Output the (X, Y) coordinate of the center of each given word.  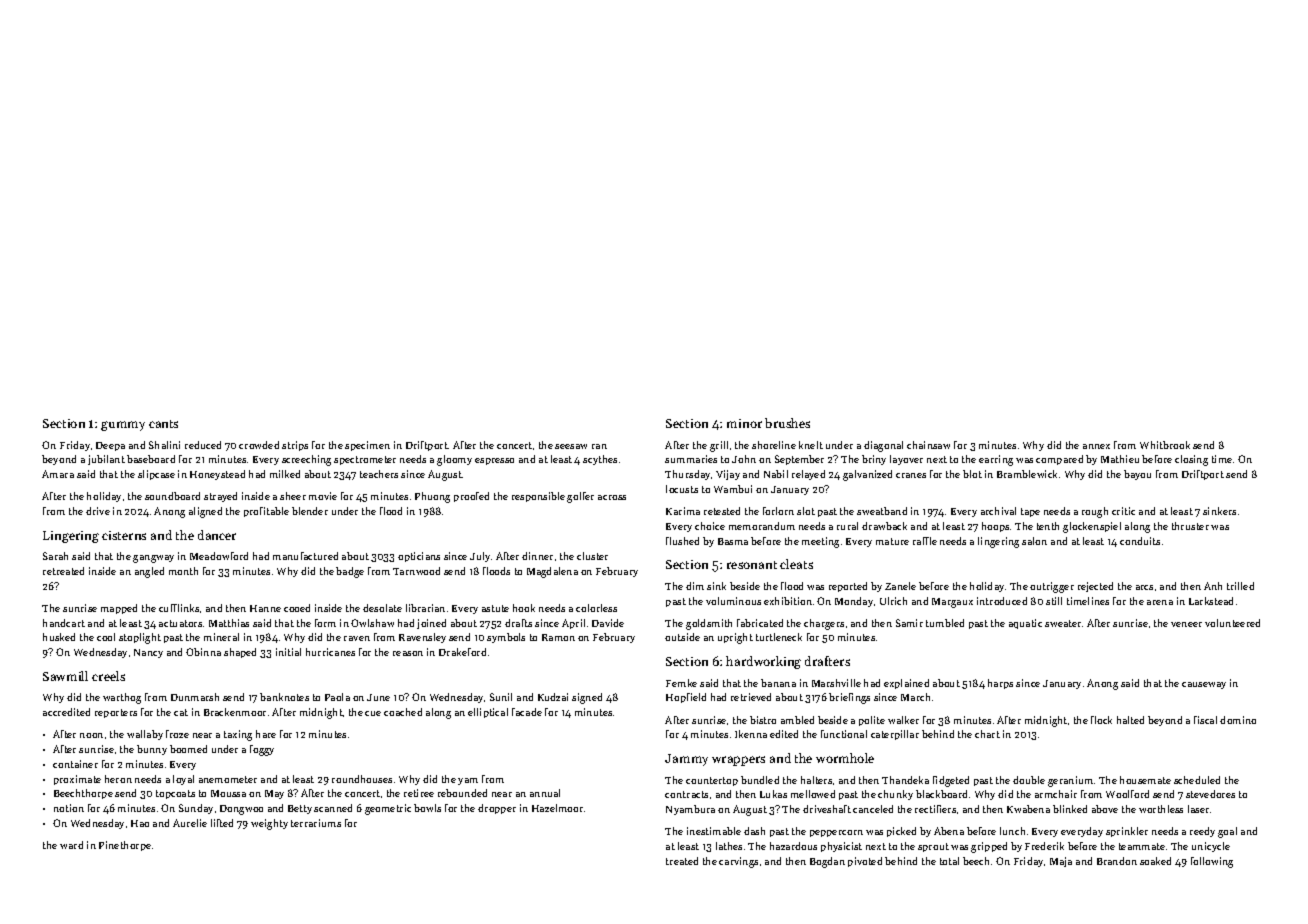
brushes (787, 423)
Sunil (501, 697)
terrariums (316, 823)
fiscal (1205, 720)
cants (163, 424)
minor (744, 423)
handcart (64, 623)
